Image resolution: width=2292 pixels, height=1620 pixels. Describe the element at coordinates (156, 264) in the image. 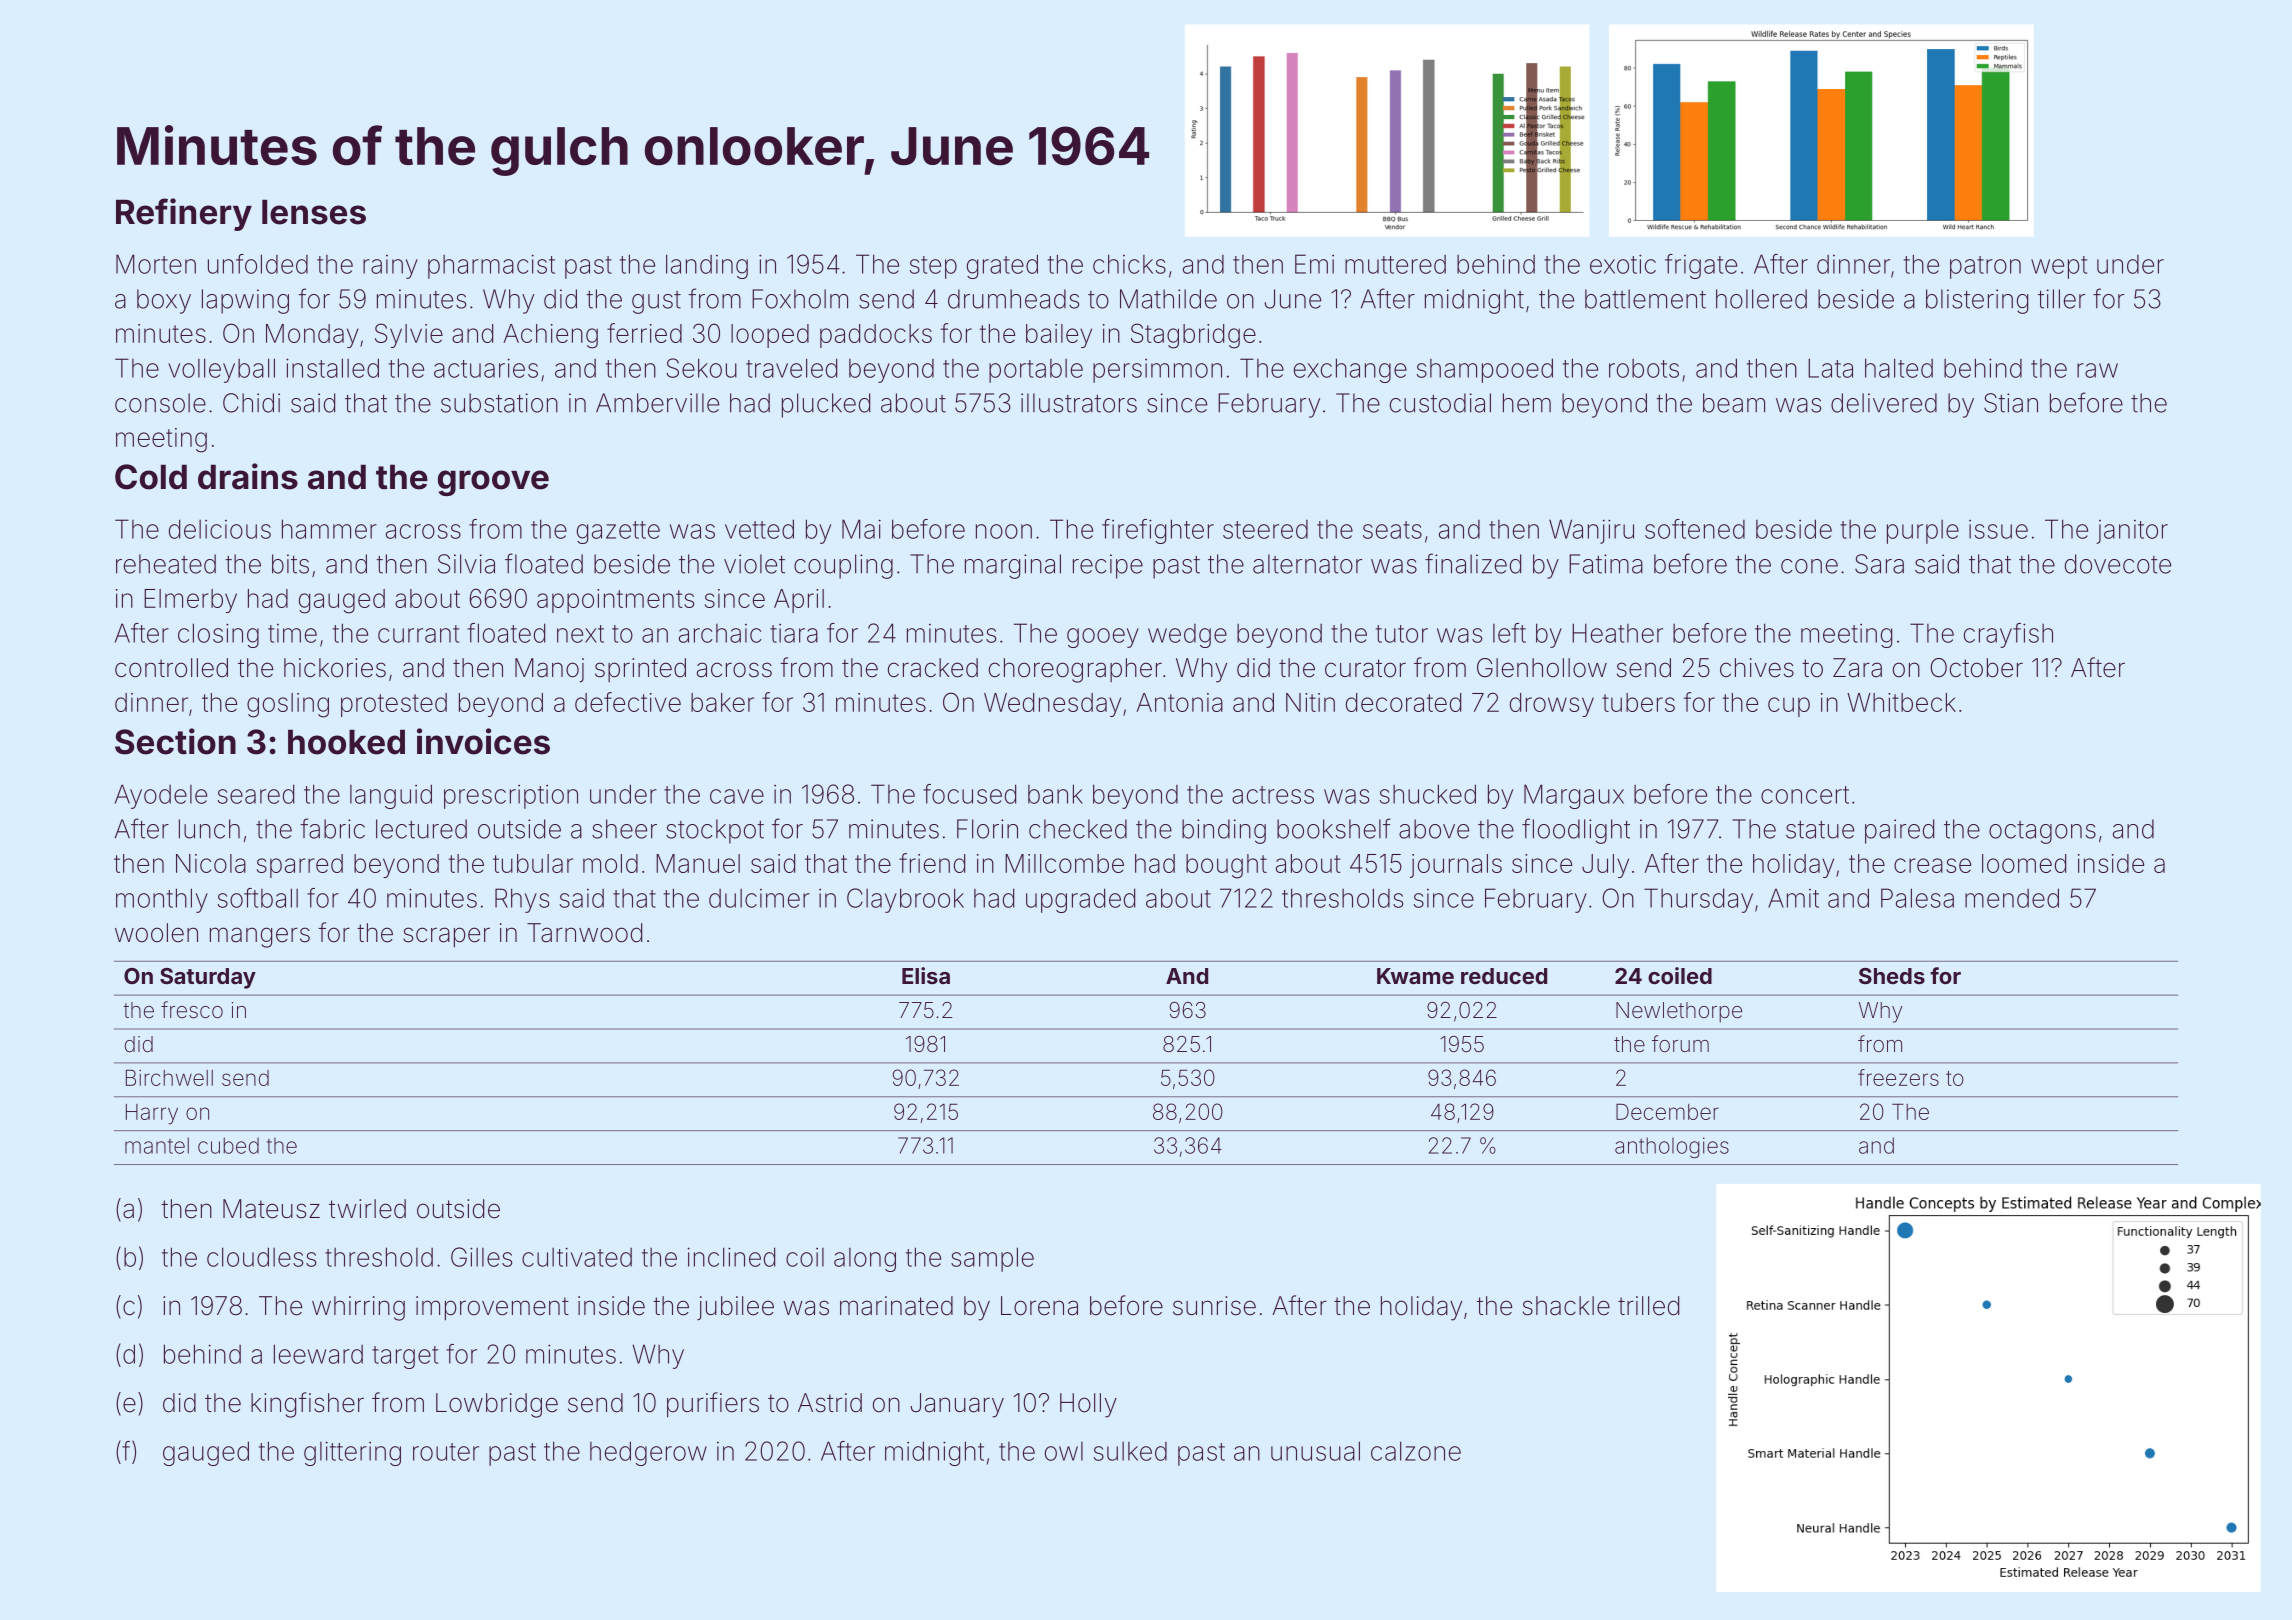

I see `Morten` at that location.
